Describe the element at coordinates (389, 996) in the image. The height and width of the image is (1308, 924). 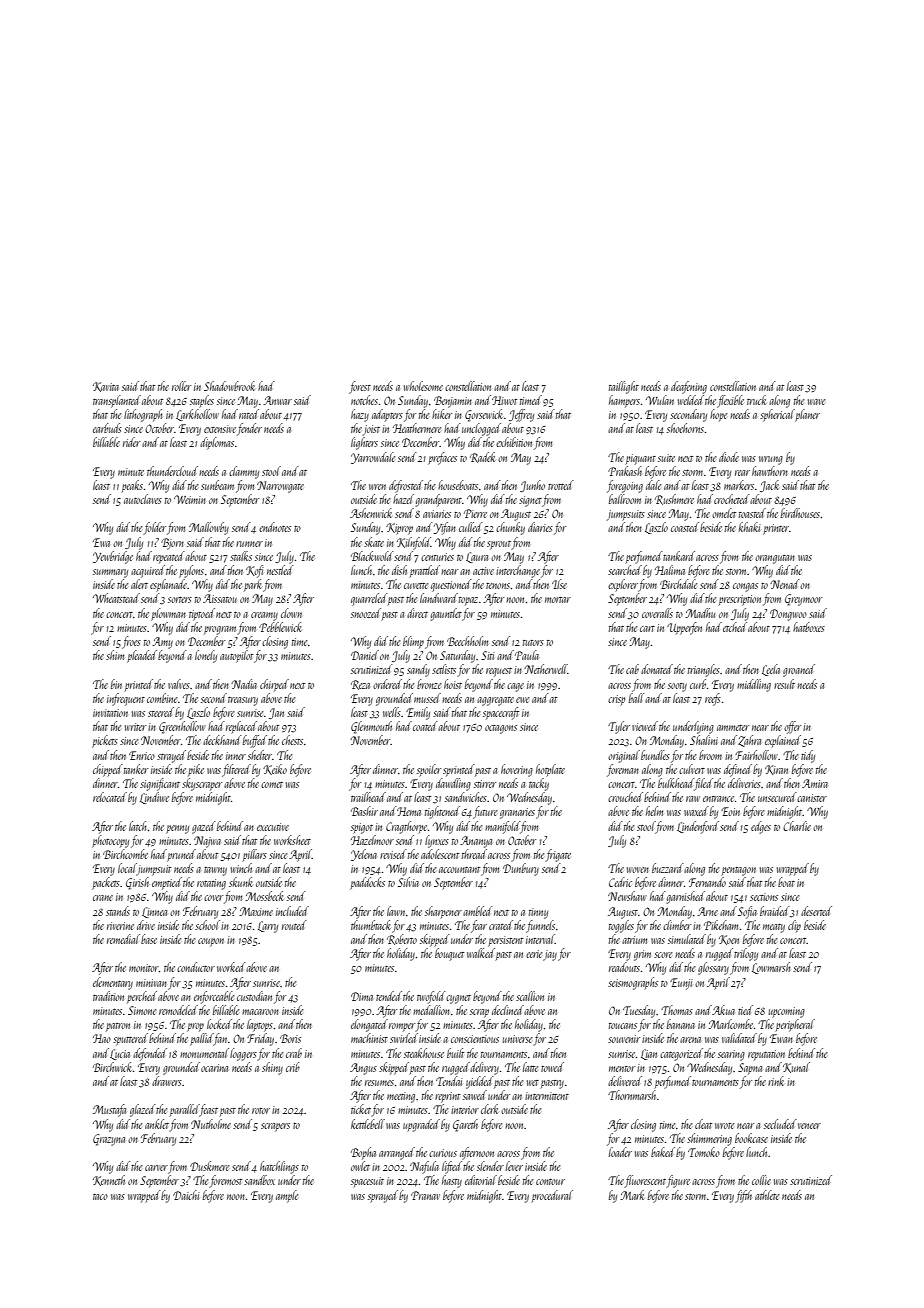
I see `tended` at that location.
